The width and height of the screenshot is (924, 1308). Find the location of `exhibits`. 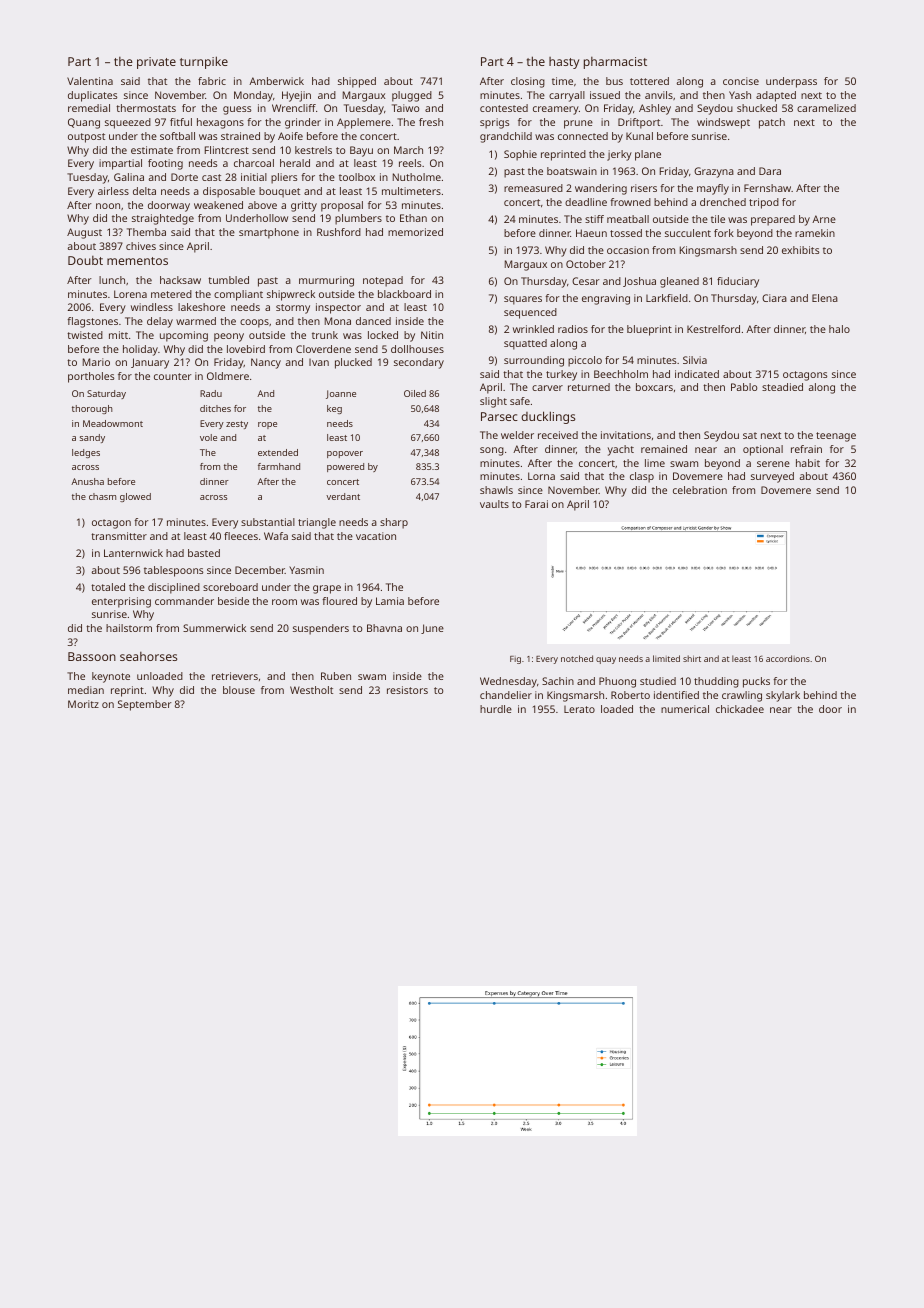

exhibits is located at coordinates (800, 250).
